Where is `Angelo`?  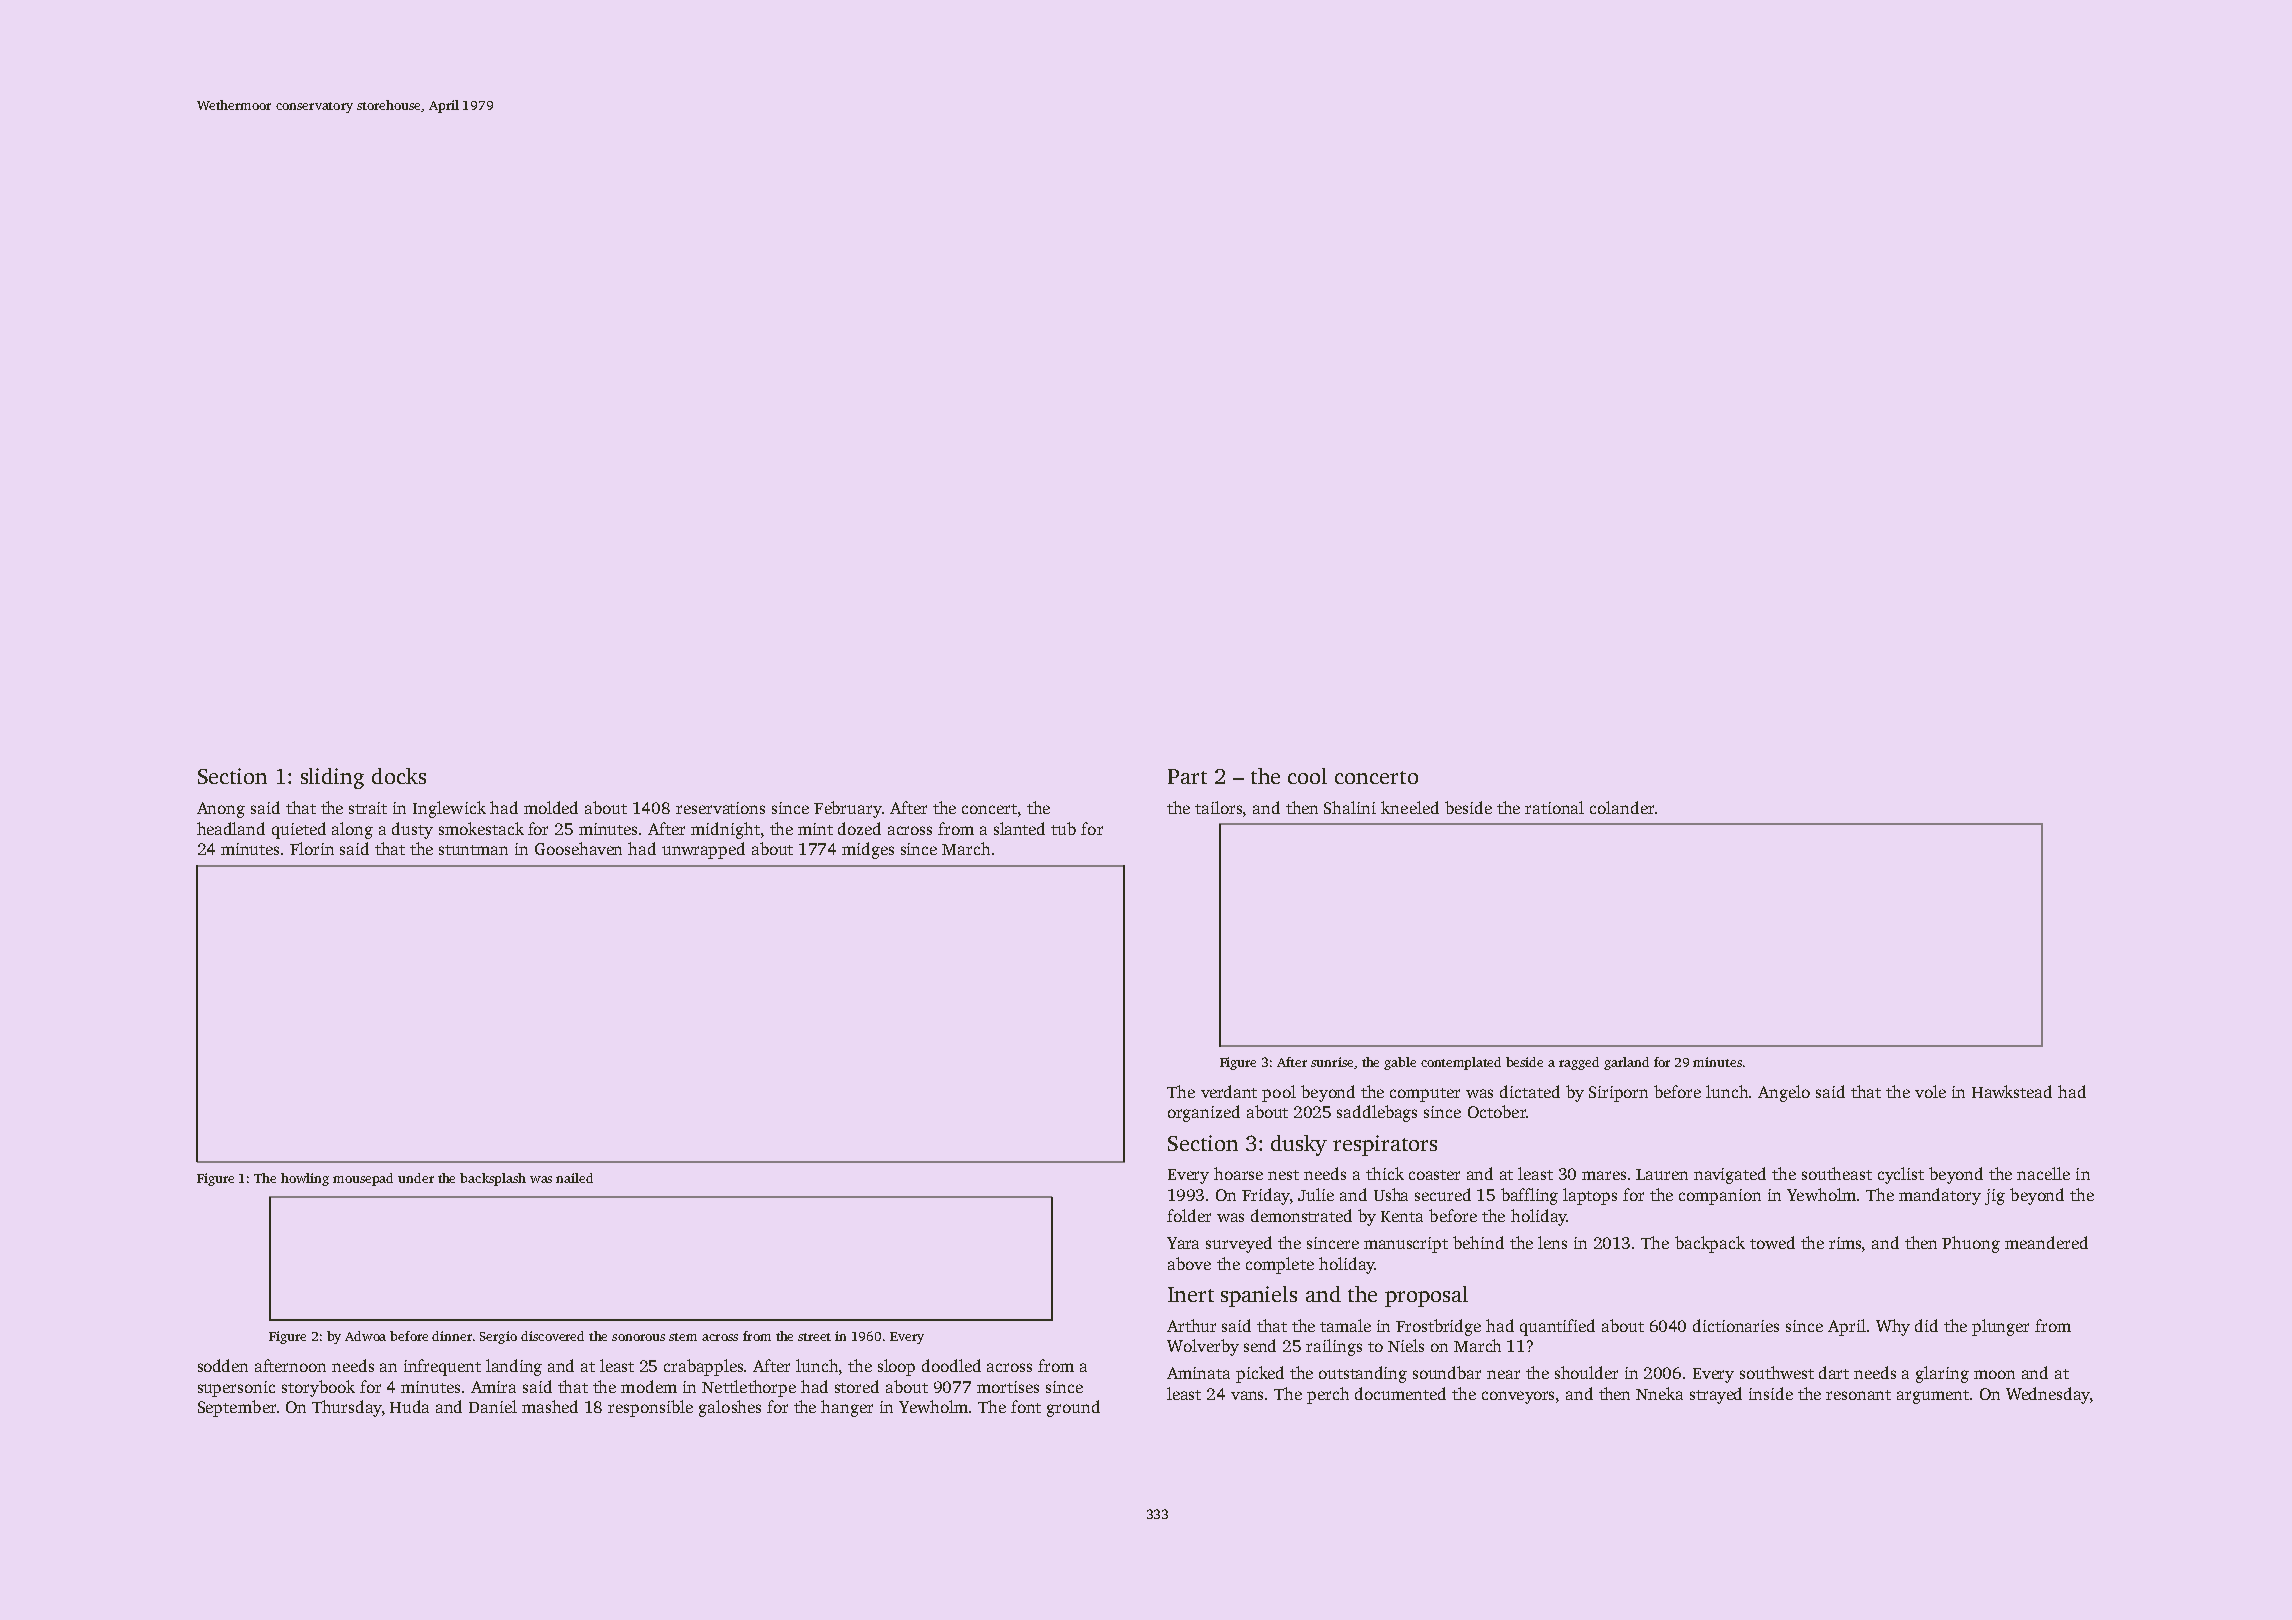 Angelo is located at coordinates (1784, 1093).
